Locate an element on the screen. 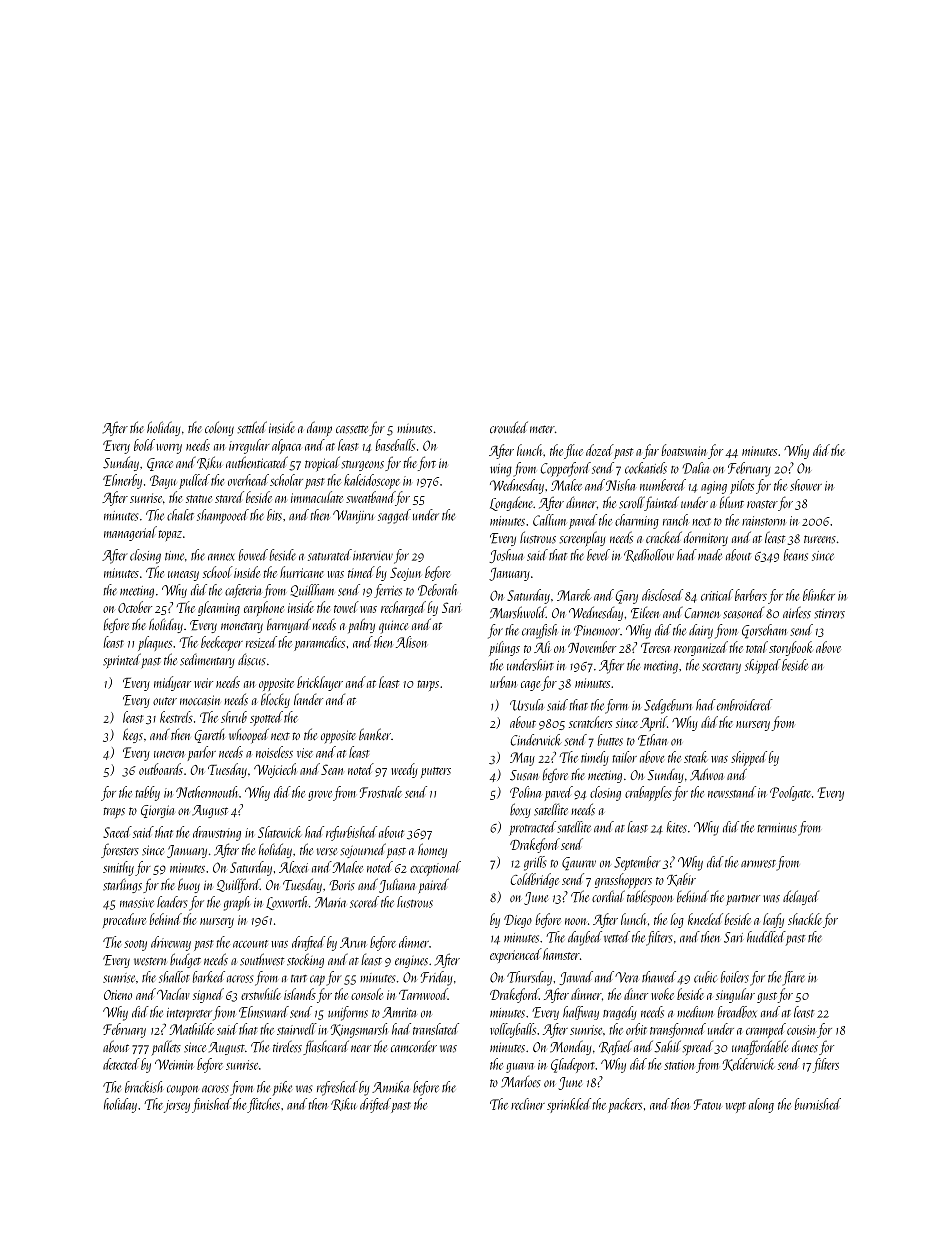  baseballs is located at coordinates (395, 445).
